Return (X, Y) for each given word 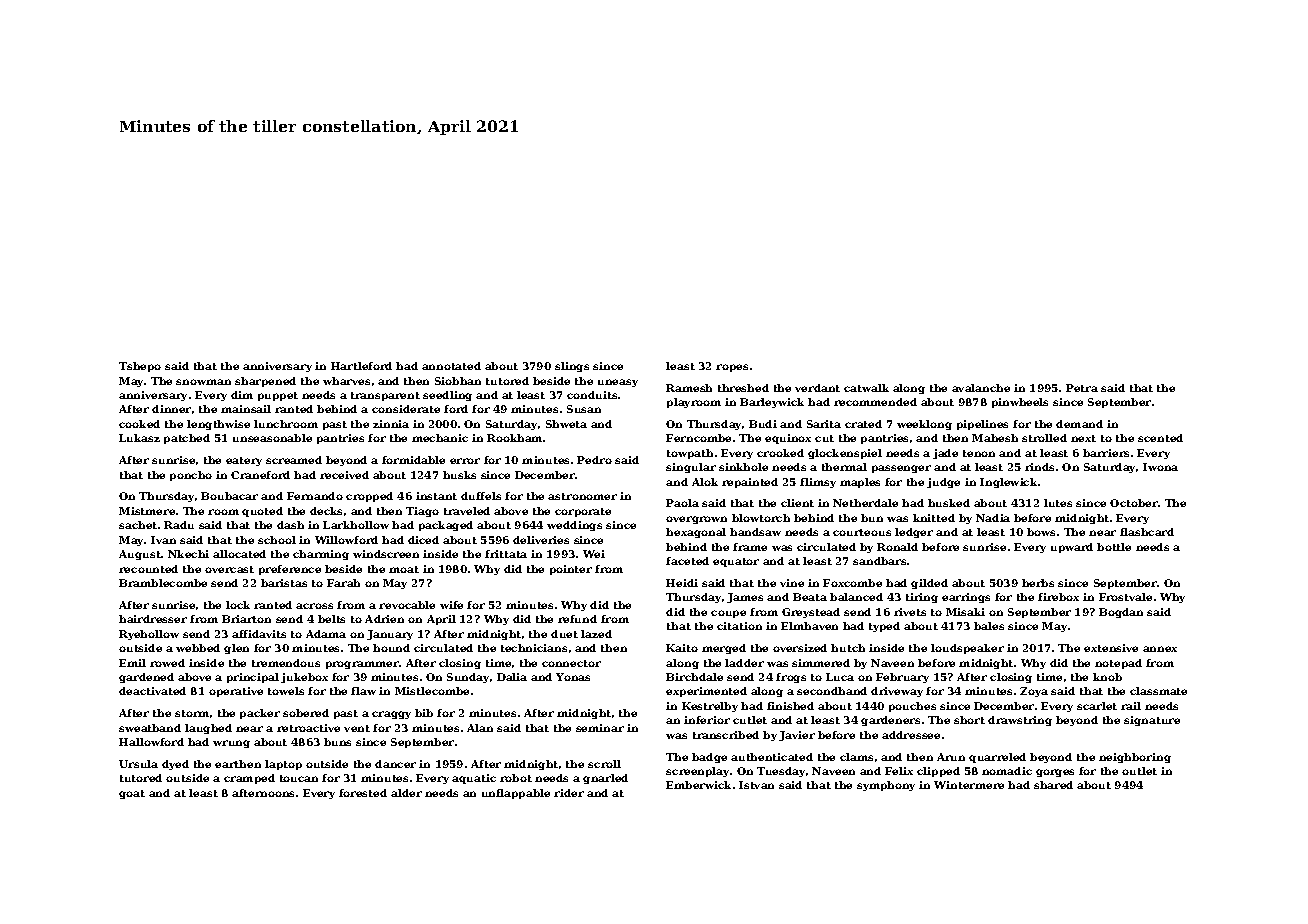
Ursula (138, 764)
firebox (1058, 597)
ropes (732, 368)
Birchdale (694, 677)
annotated (451, 366)
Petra (1082, 388)
